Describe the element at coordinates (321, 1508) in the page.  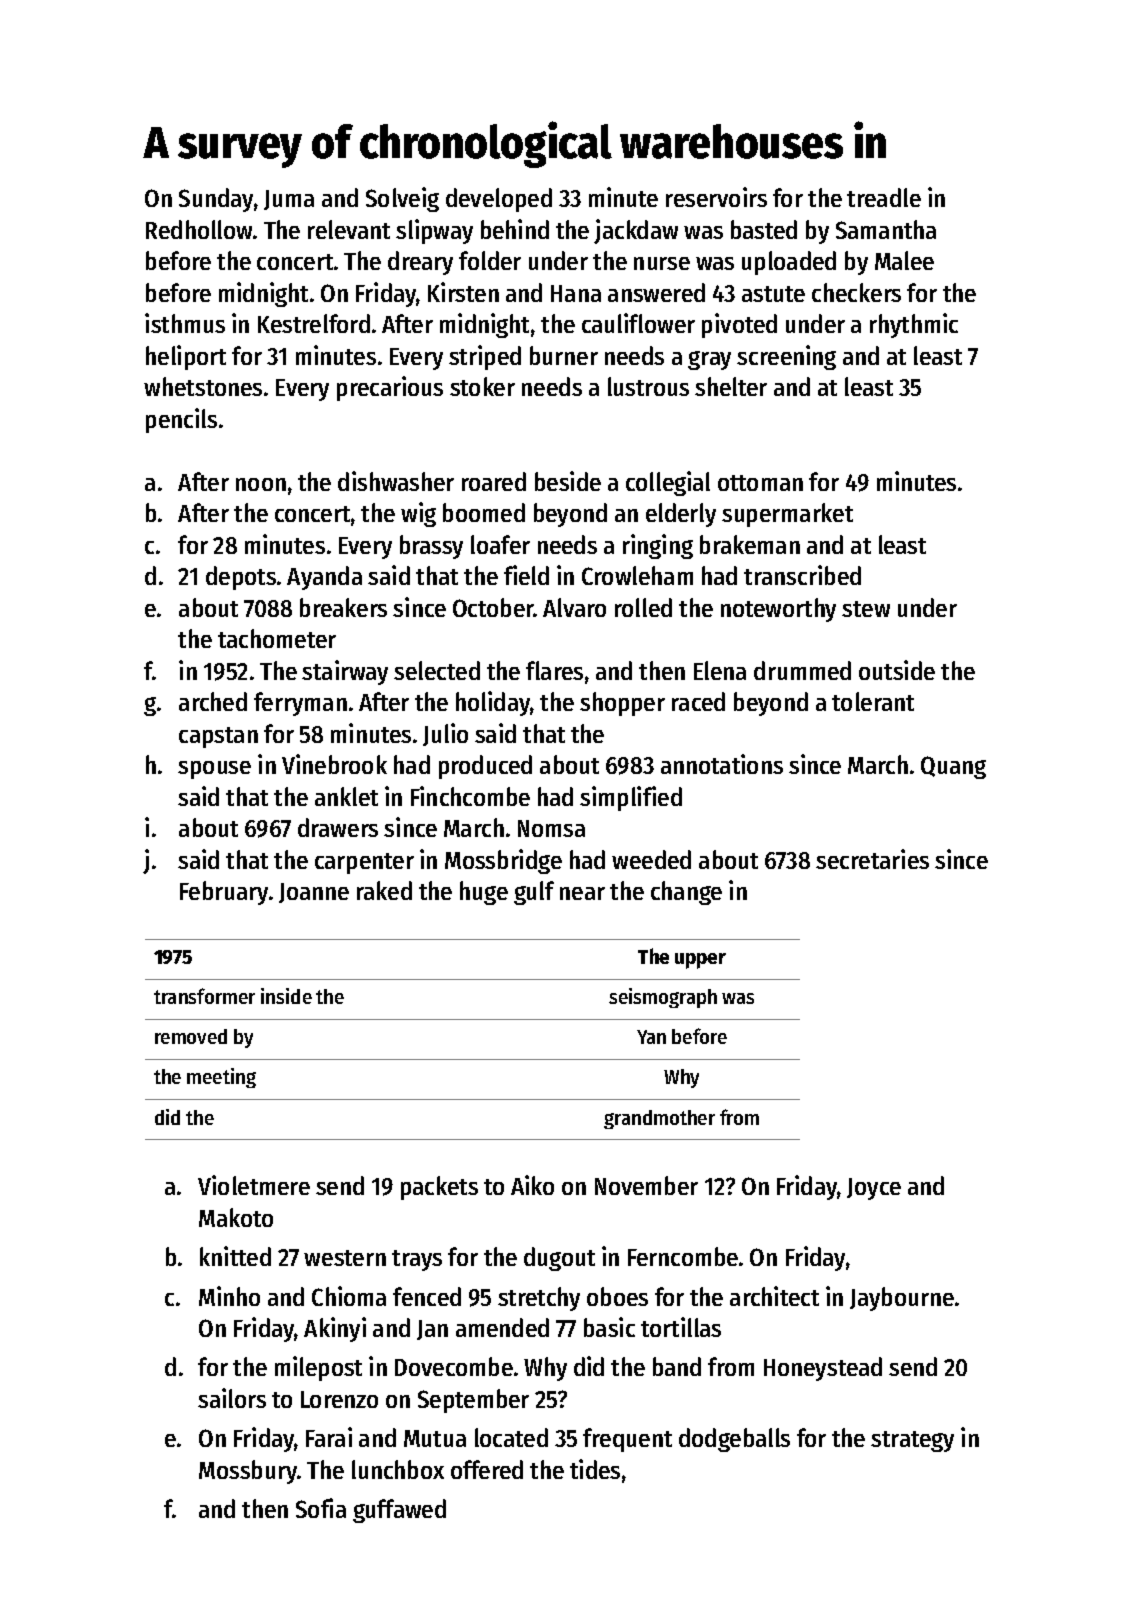
I see `Sofia` at that location.
